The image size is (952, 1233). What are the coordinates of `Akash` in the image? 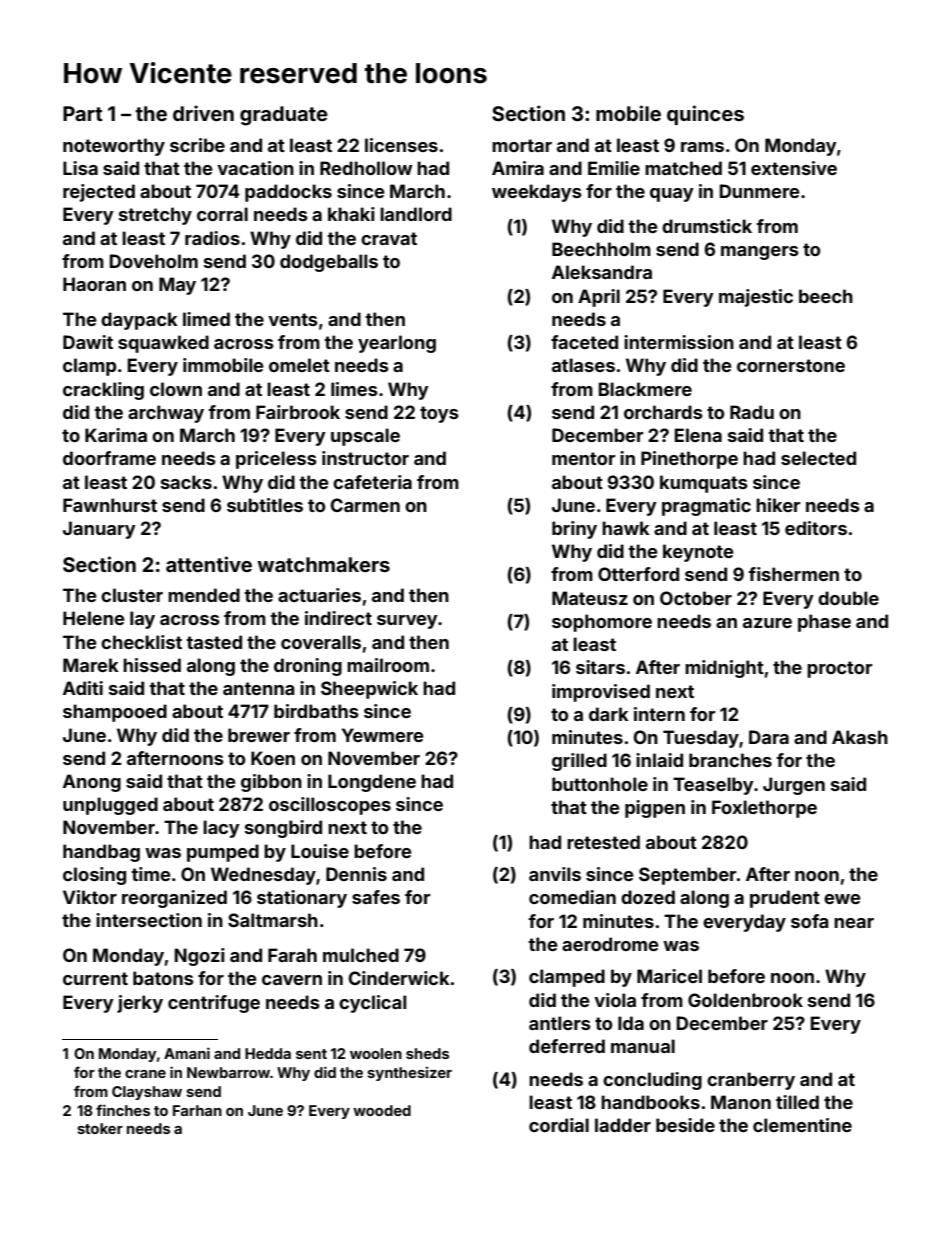 It's located at (860, 737).
